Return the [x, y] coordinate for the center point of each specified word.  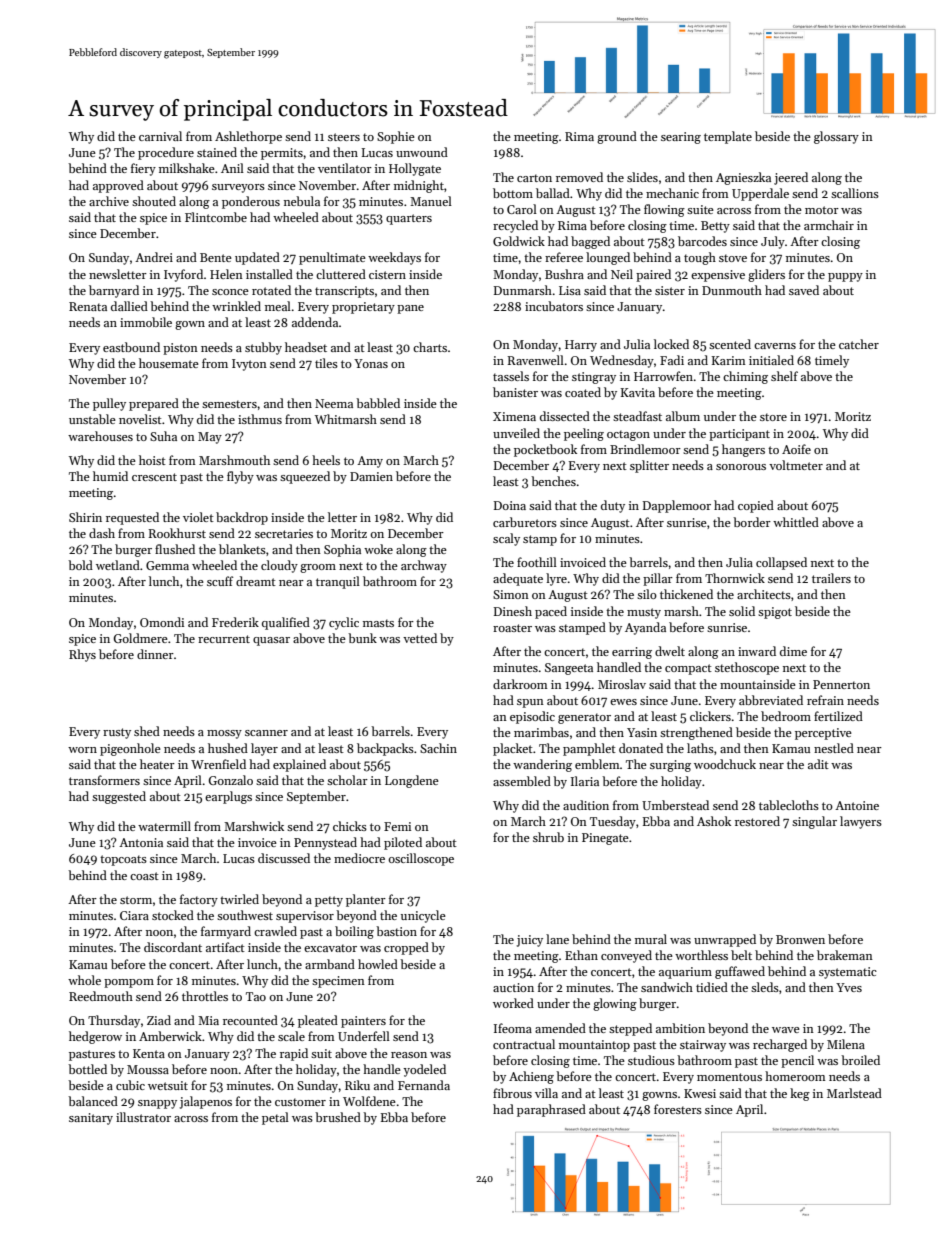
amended [560, 1028]
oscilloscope [421, 859]
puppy [845, 277]
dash [102, 533]
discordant [173, 947]
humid [110, 476]
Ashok [714, 821]
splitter [649, 466]
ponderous [251, 202]
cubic [130, 1085]
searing [681, 138]
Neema [334, 403]
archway [424, 566]
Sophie [396, 137]
